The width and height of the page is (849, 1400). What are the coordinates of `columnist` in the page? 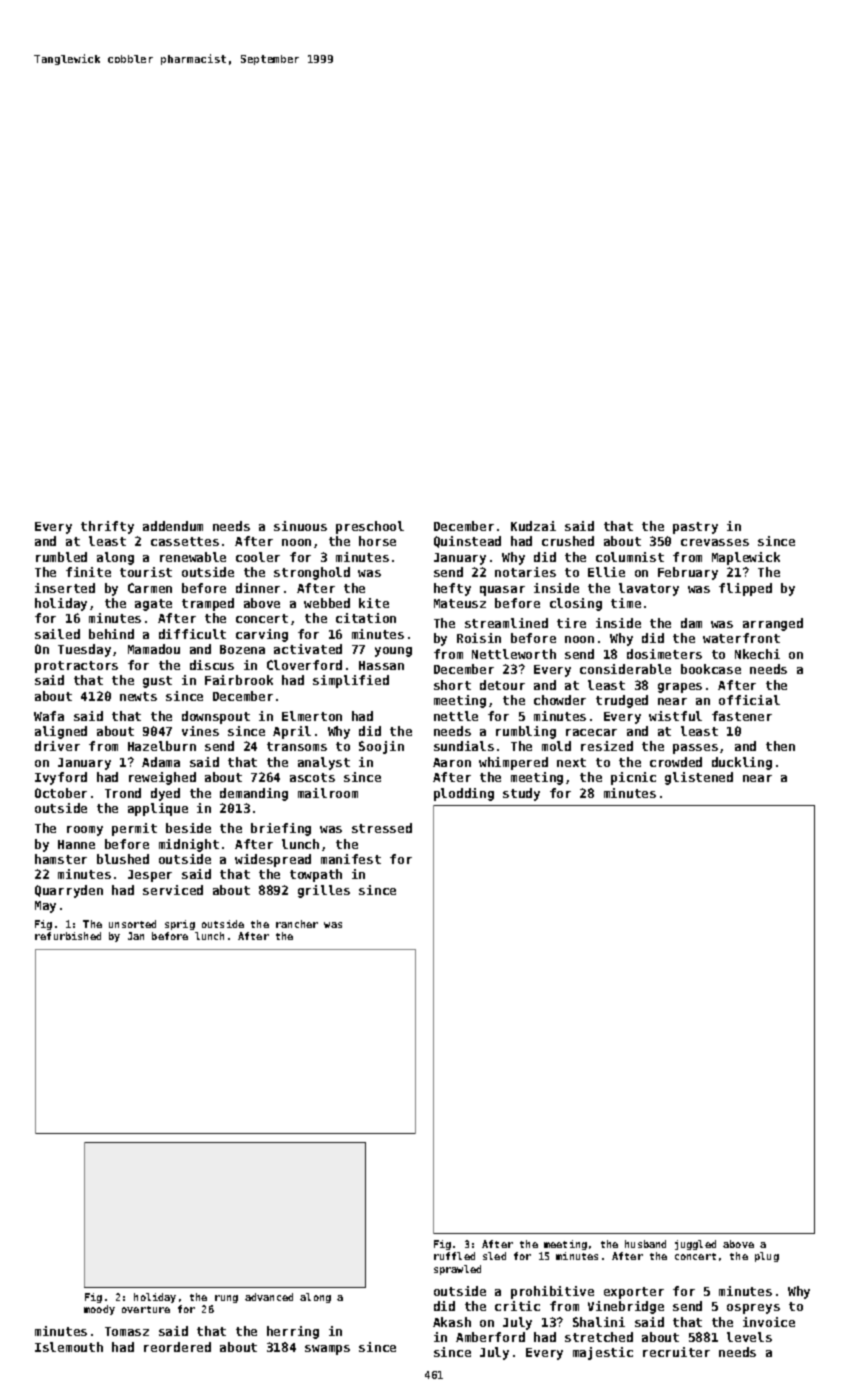 It's located at (630, 557).
